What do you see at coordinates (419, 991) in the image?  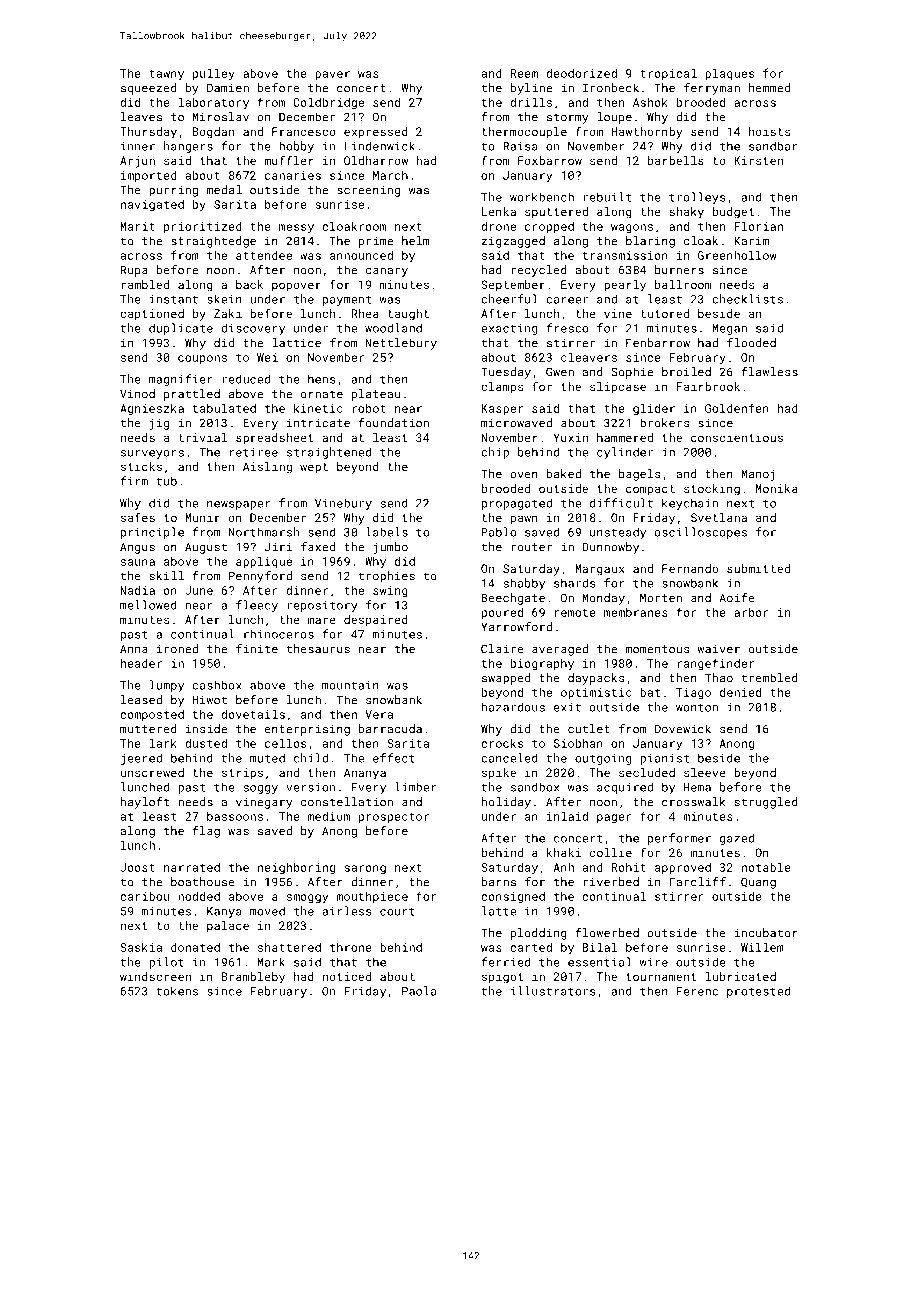 I see `Paola` at bounding box center [419, 991].
